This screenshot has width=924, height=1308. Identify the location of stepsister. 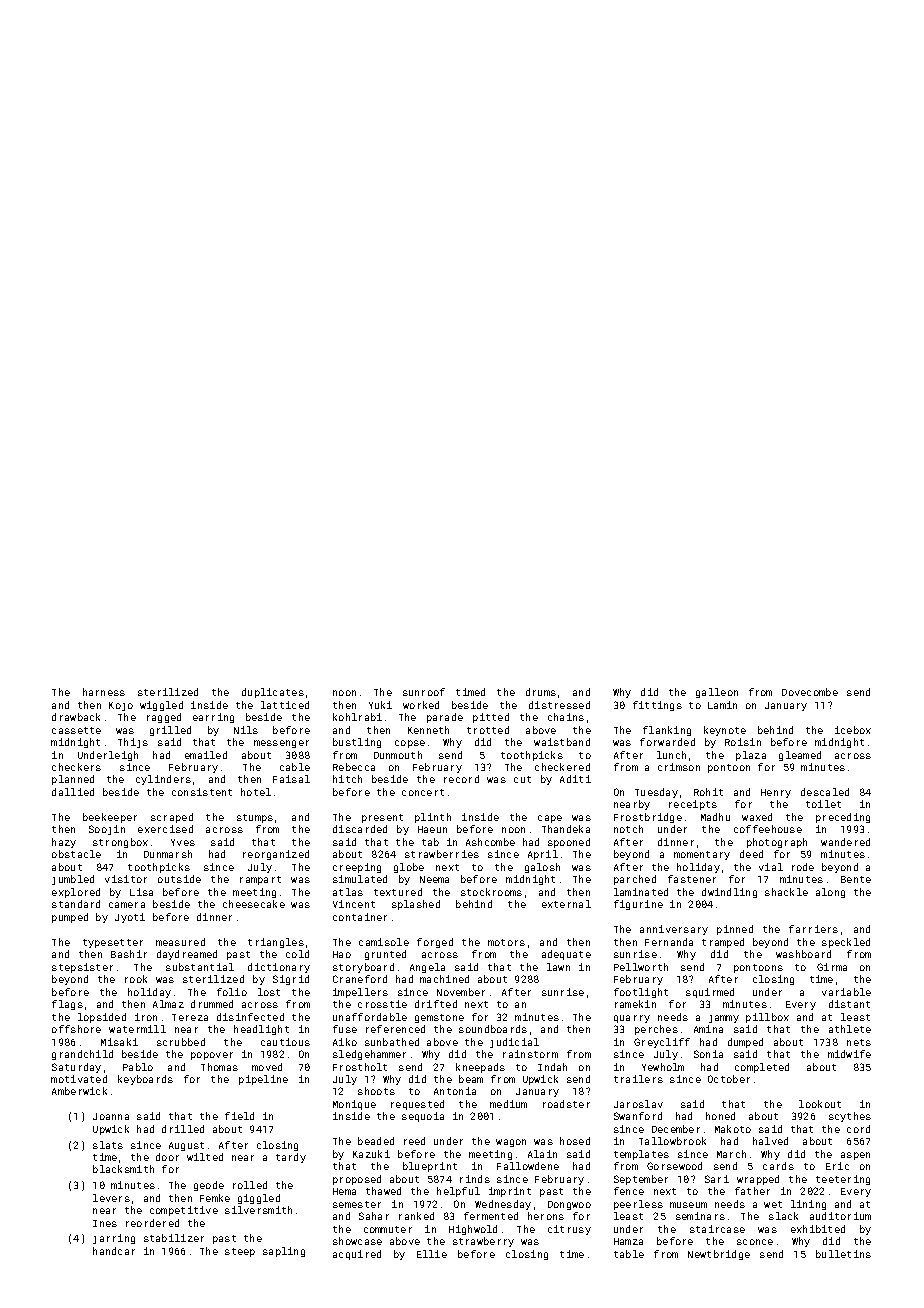
(82, 968).
